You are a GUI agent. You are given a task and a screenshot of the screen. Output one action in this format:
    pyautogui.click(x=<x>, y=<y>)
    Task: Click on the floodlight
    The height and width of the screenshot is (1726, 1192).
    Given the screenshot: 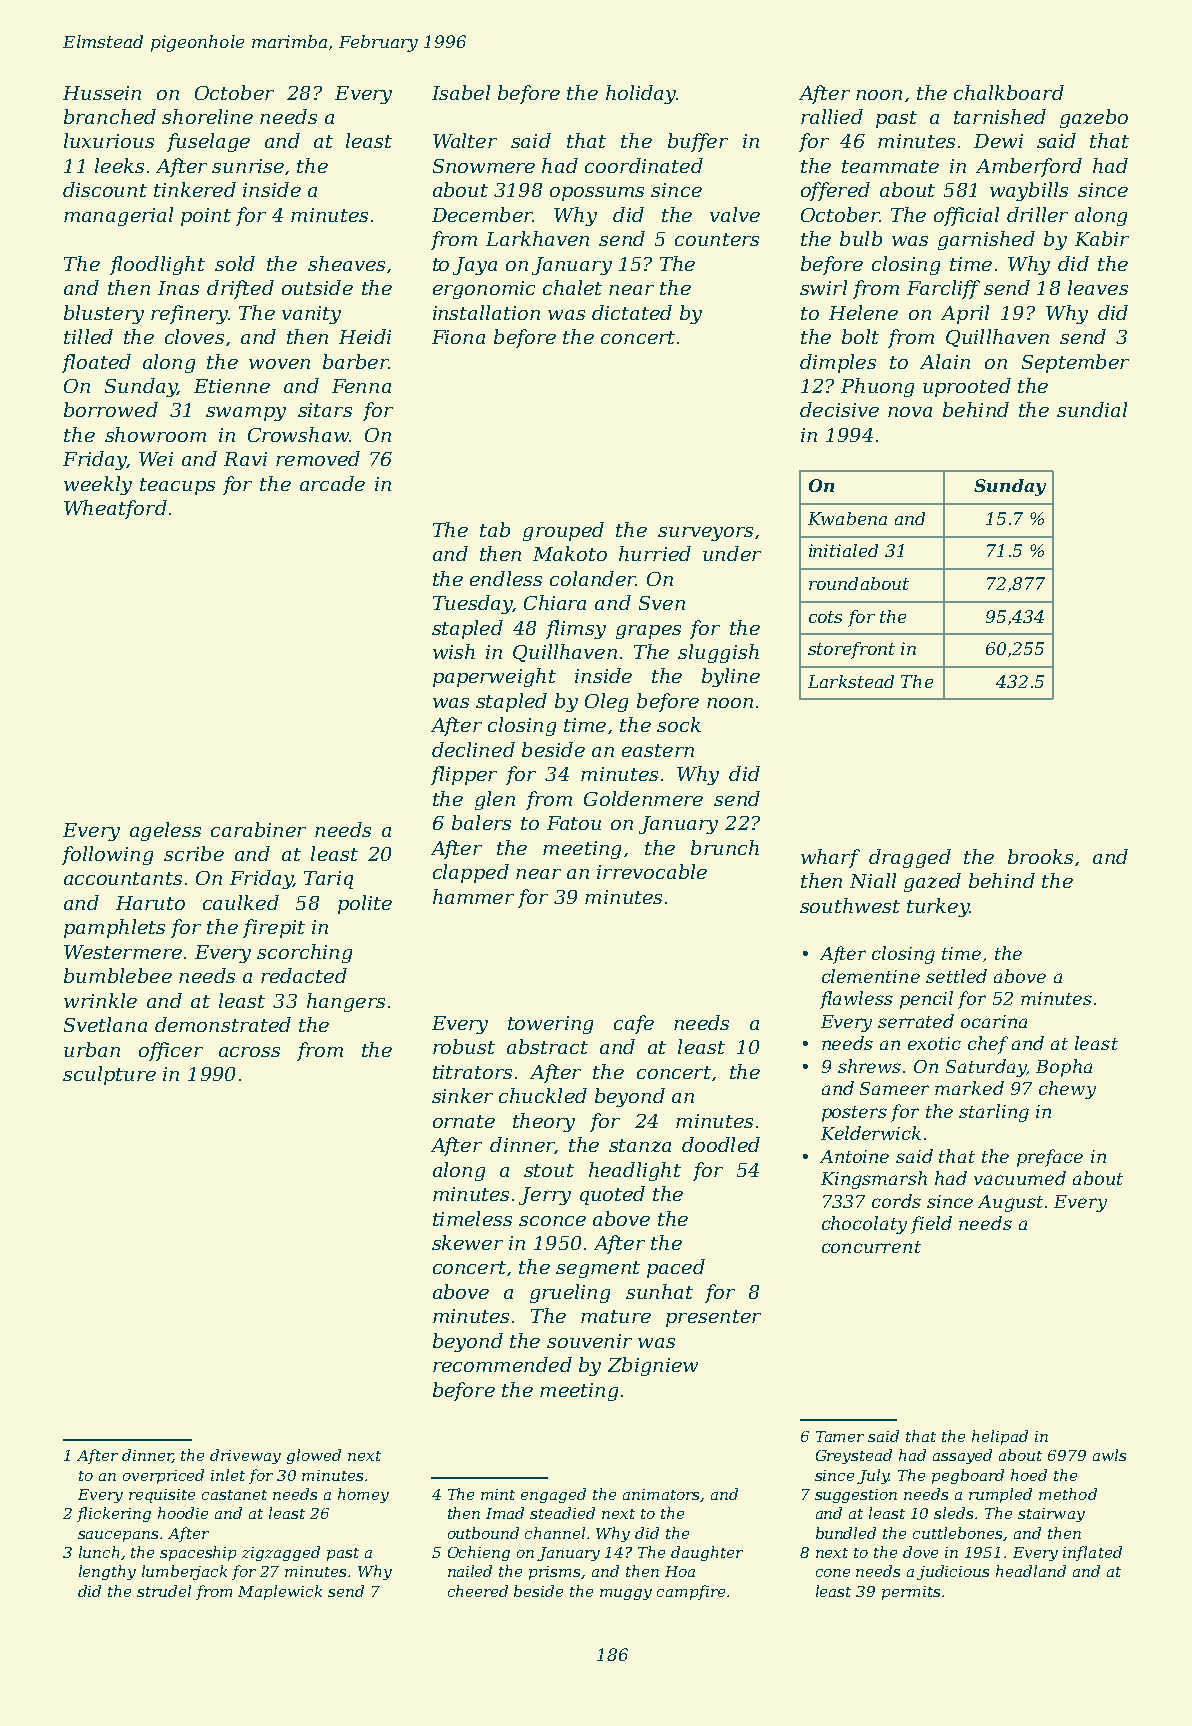 What is the action you would take?
    pyautogui.click(x=157, y=265)
